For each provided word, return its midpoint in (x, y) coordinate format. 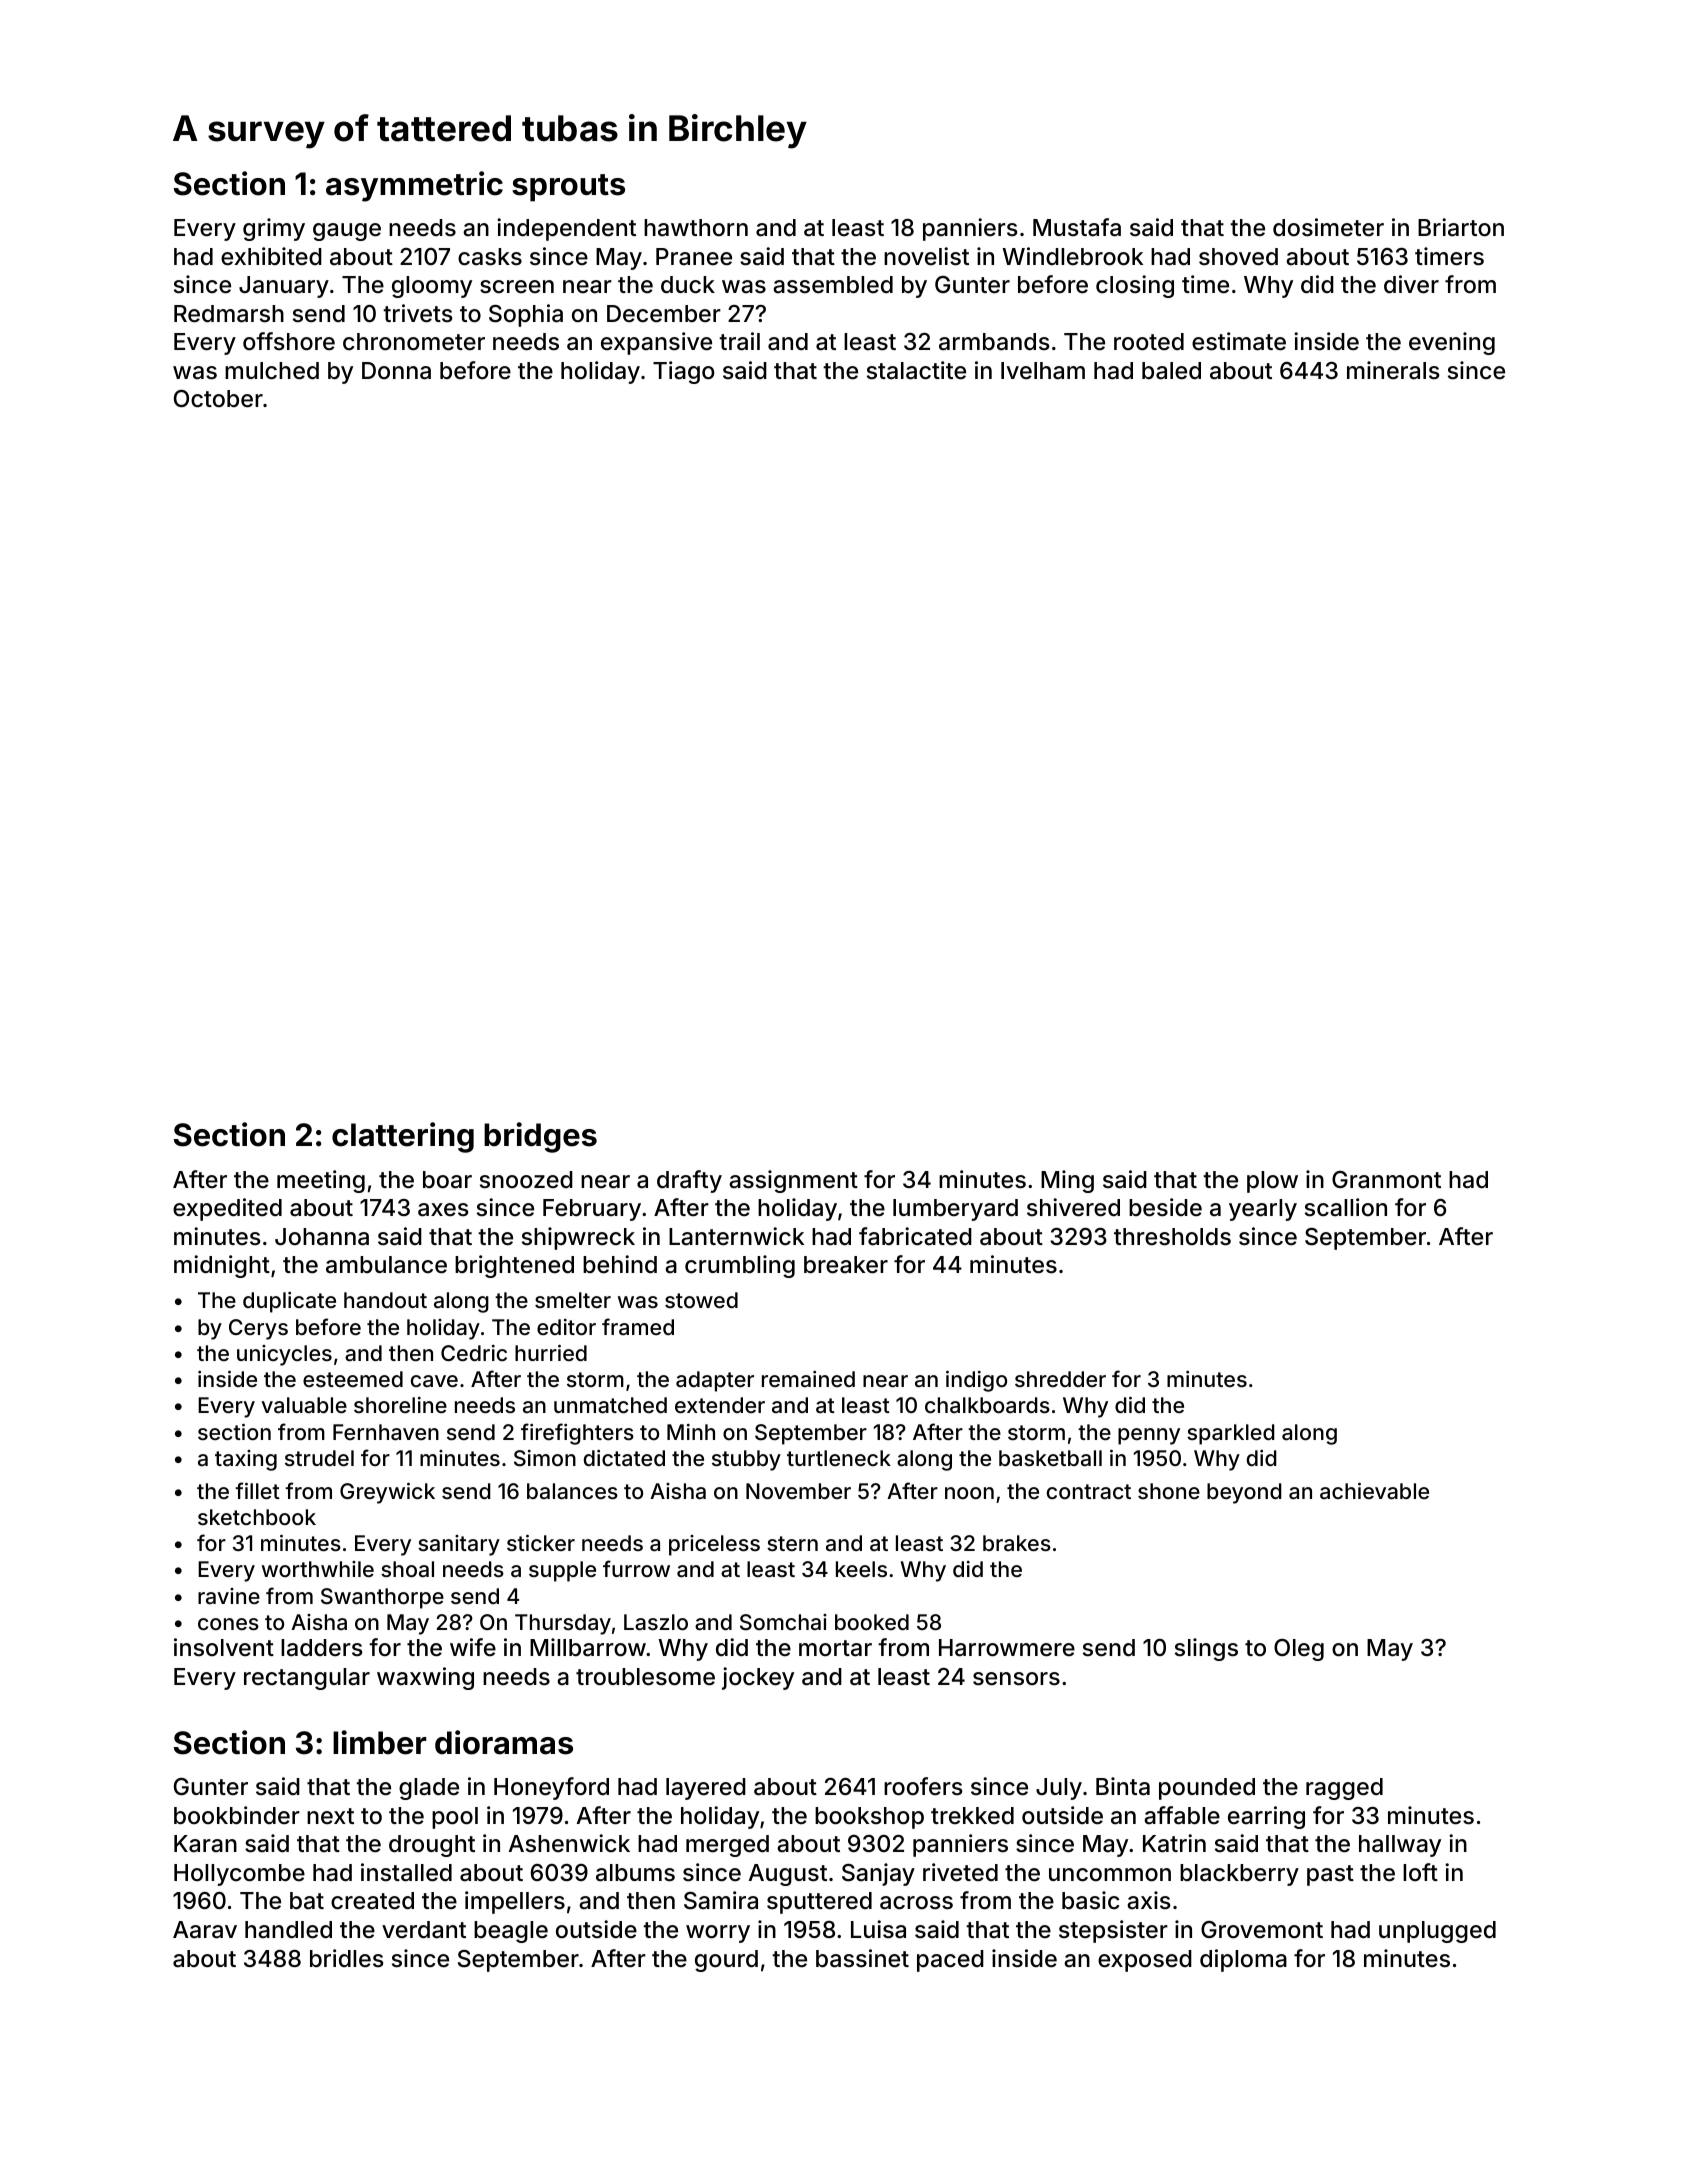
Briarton (1461, 227)
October (218, 399)
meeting (321, 1181)
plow (1272, 1182)
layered (706, 1789)
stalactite (916, 370)
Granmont (1386, 1180)
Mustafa (1077, 227)
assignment (793, 1181)
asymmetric (414, 186)
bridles (347, 1958)
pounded (1207, 1789)
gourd (726, 1961)
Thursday (563, 1624)
